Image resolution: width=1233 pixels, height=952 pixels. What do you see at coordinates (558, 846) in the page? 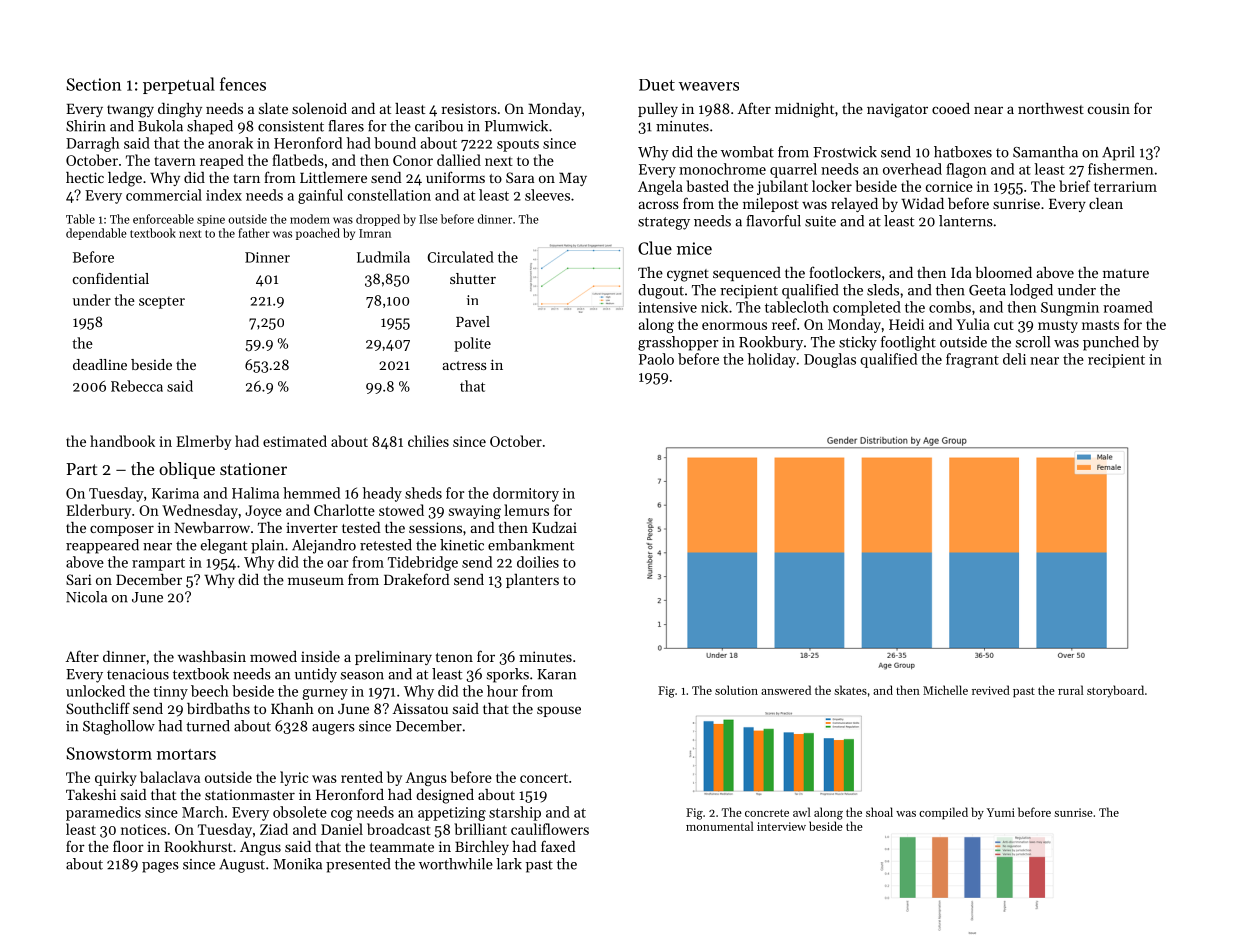
I see `faxed` at bounding box center [558, 846].
